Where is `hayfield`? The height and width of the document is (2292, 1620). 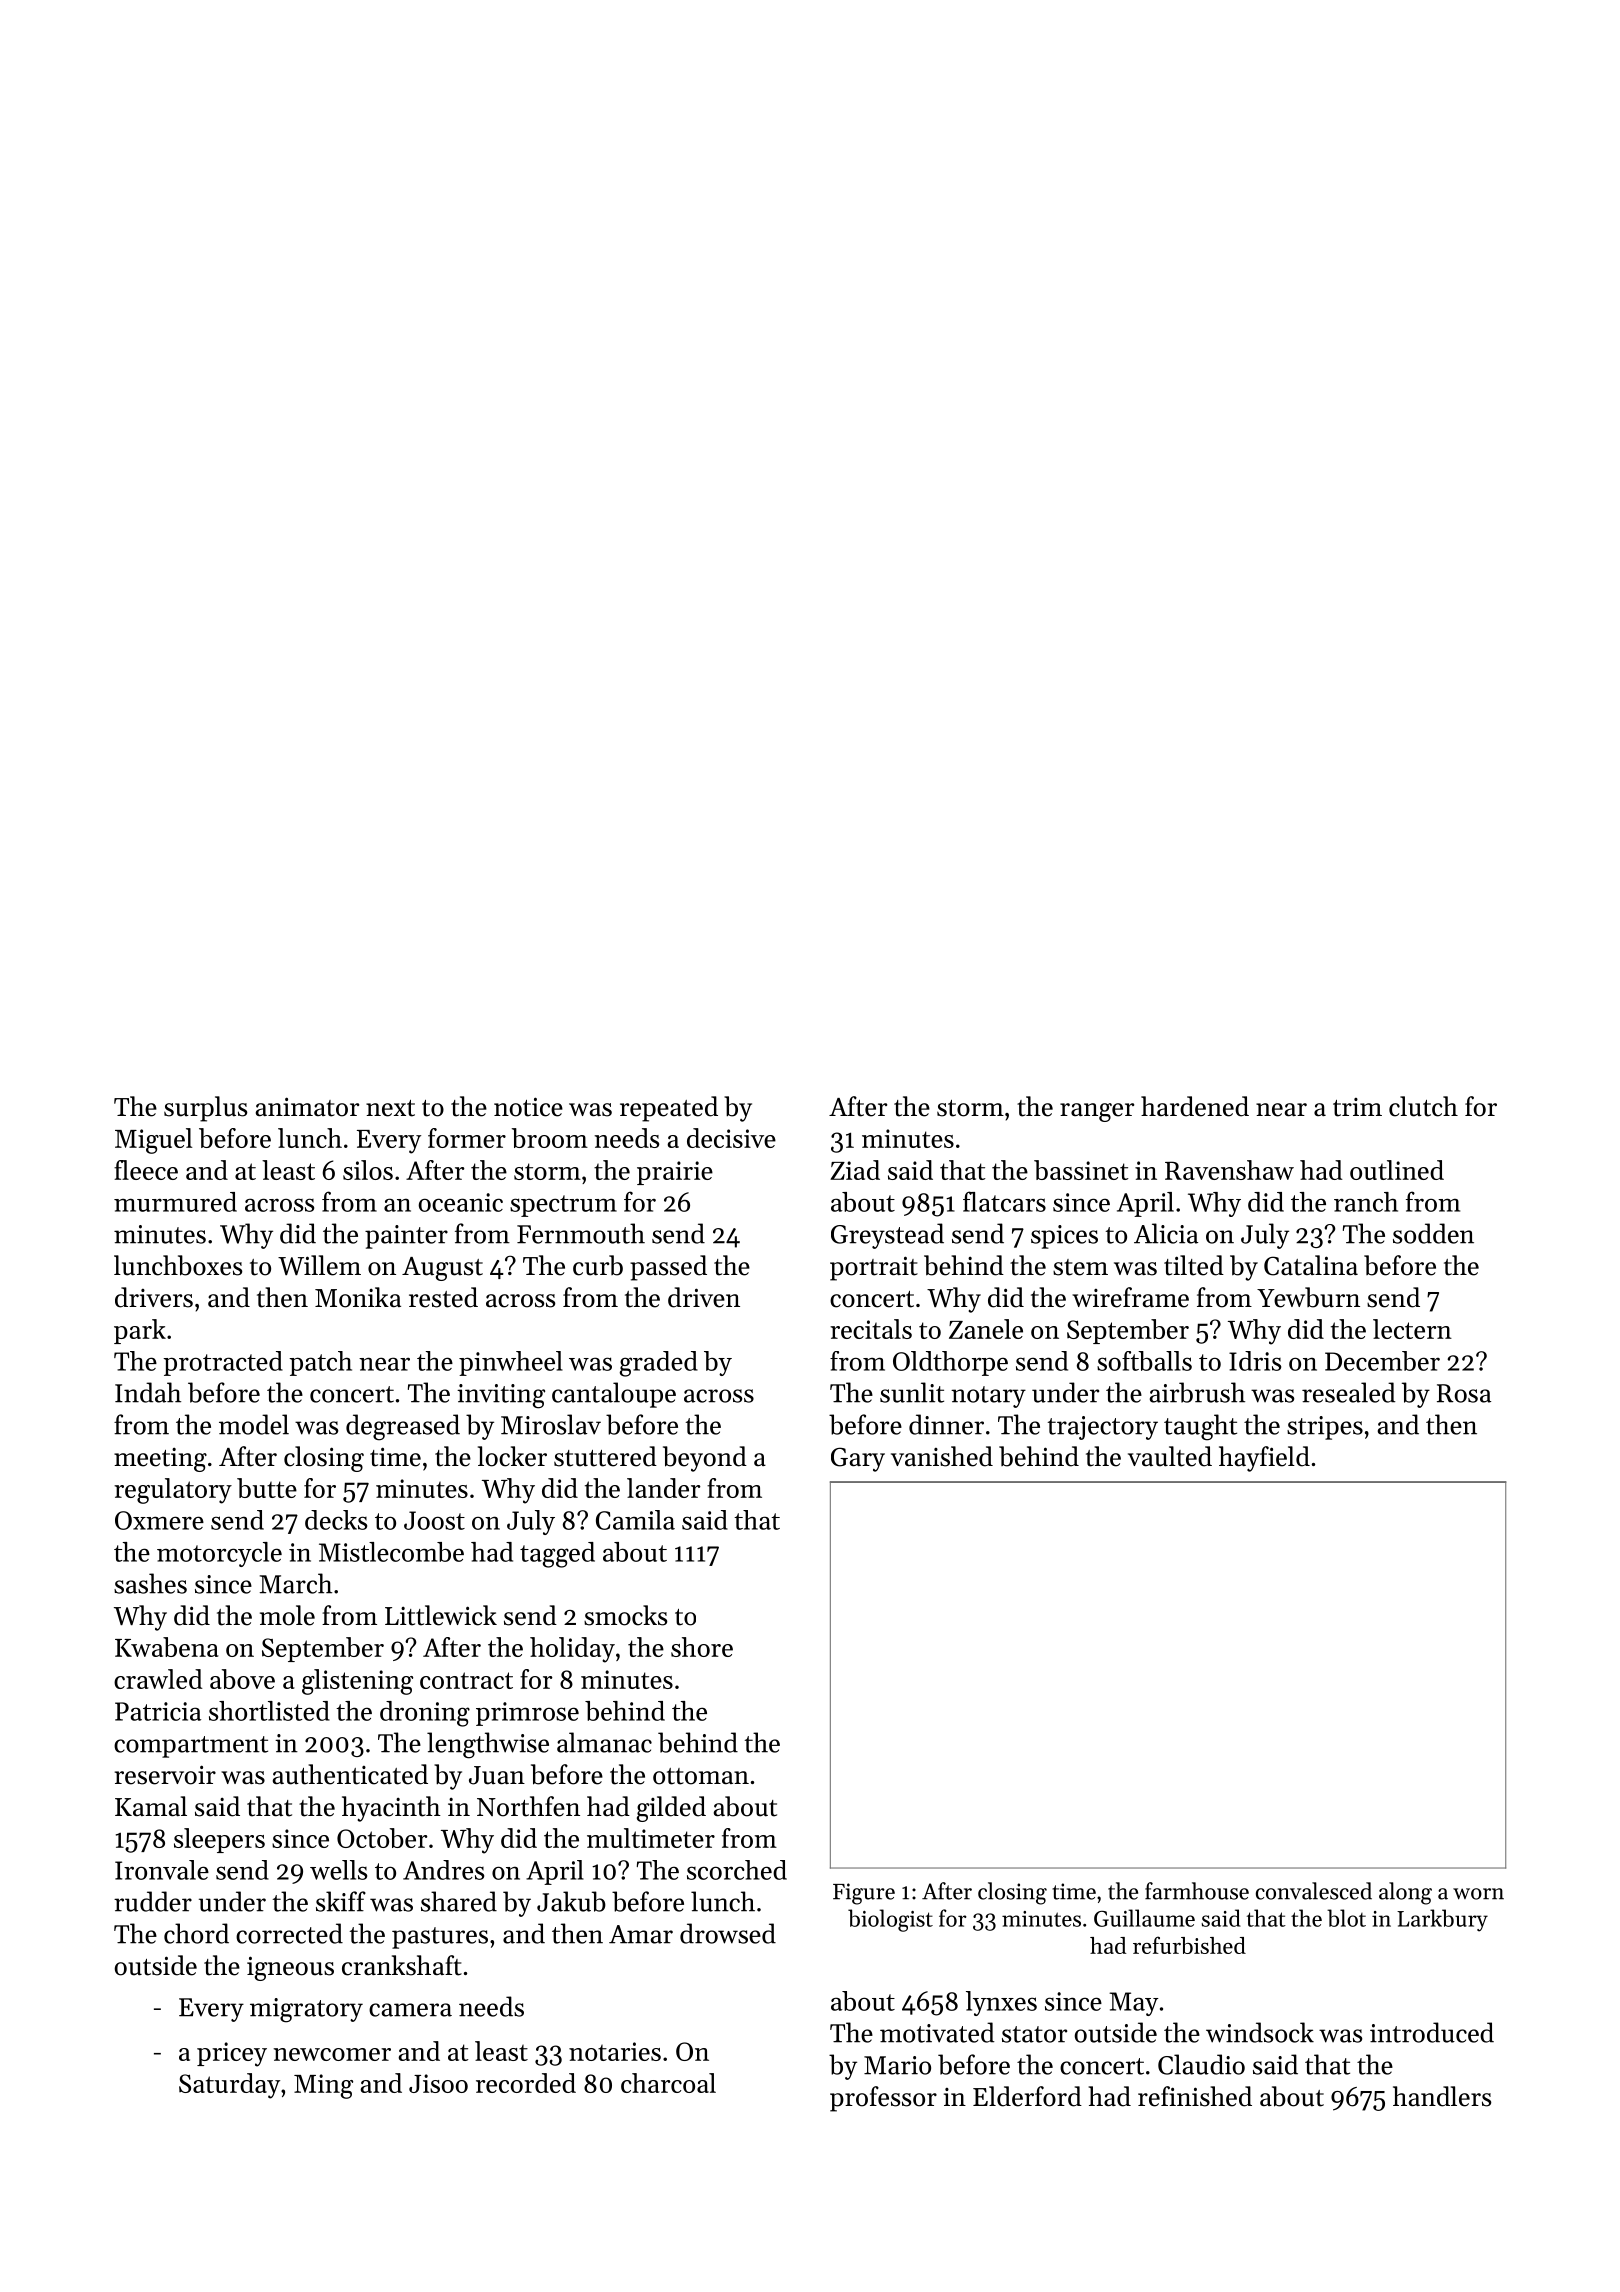
hayfield is located at coordinates (1264, 1459).
